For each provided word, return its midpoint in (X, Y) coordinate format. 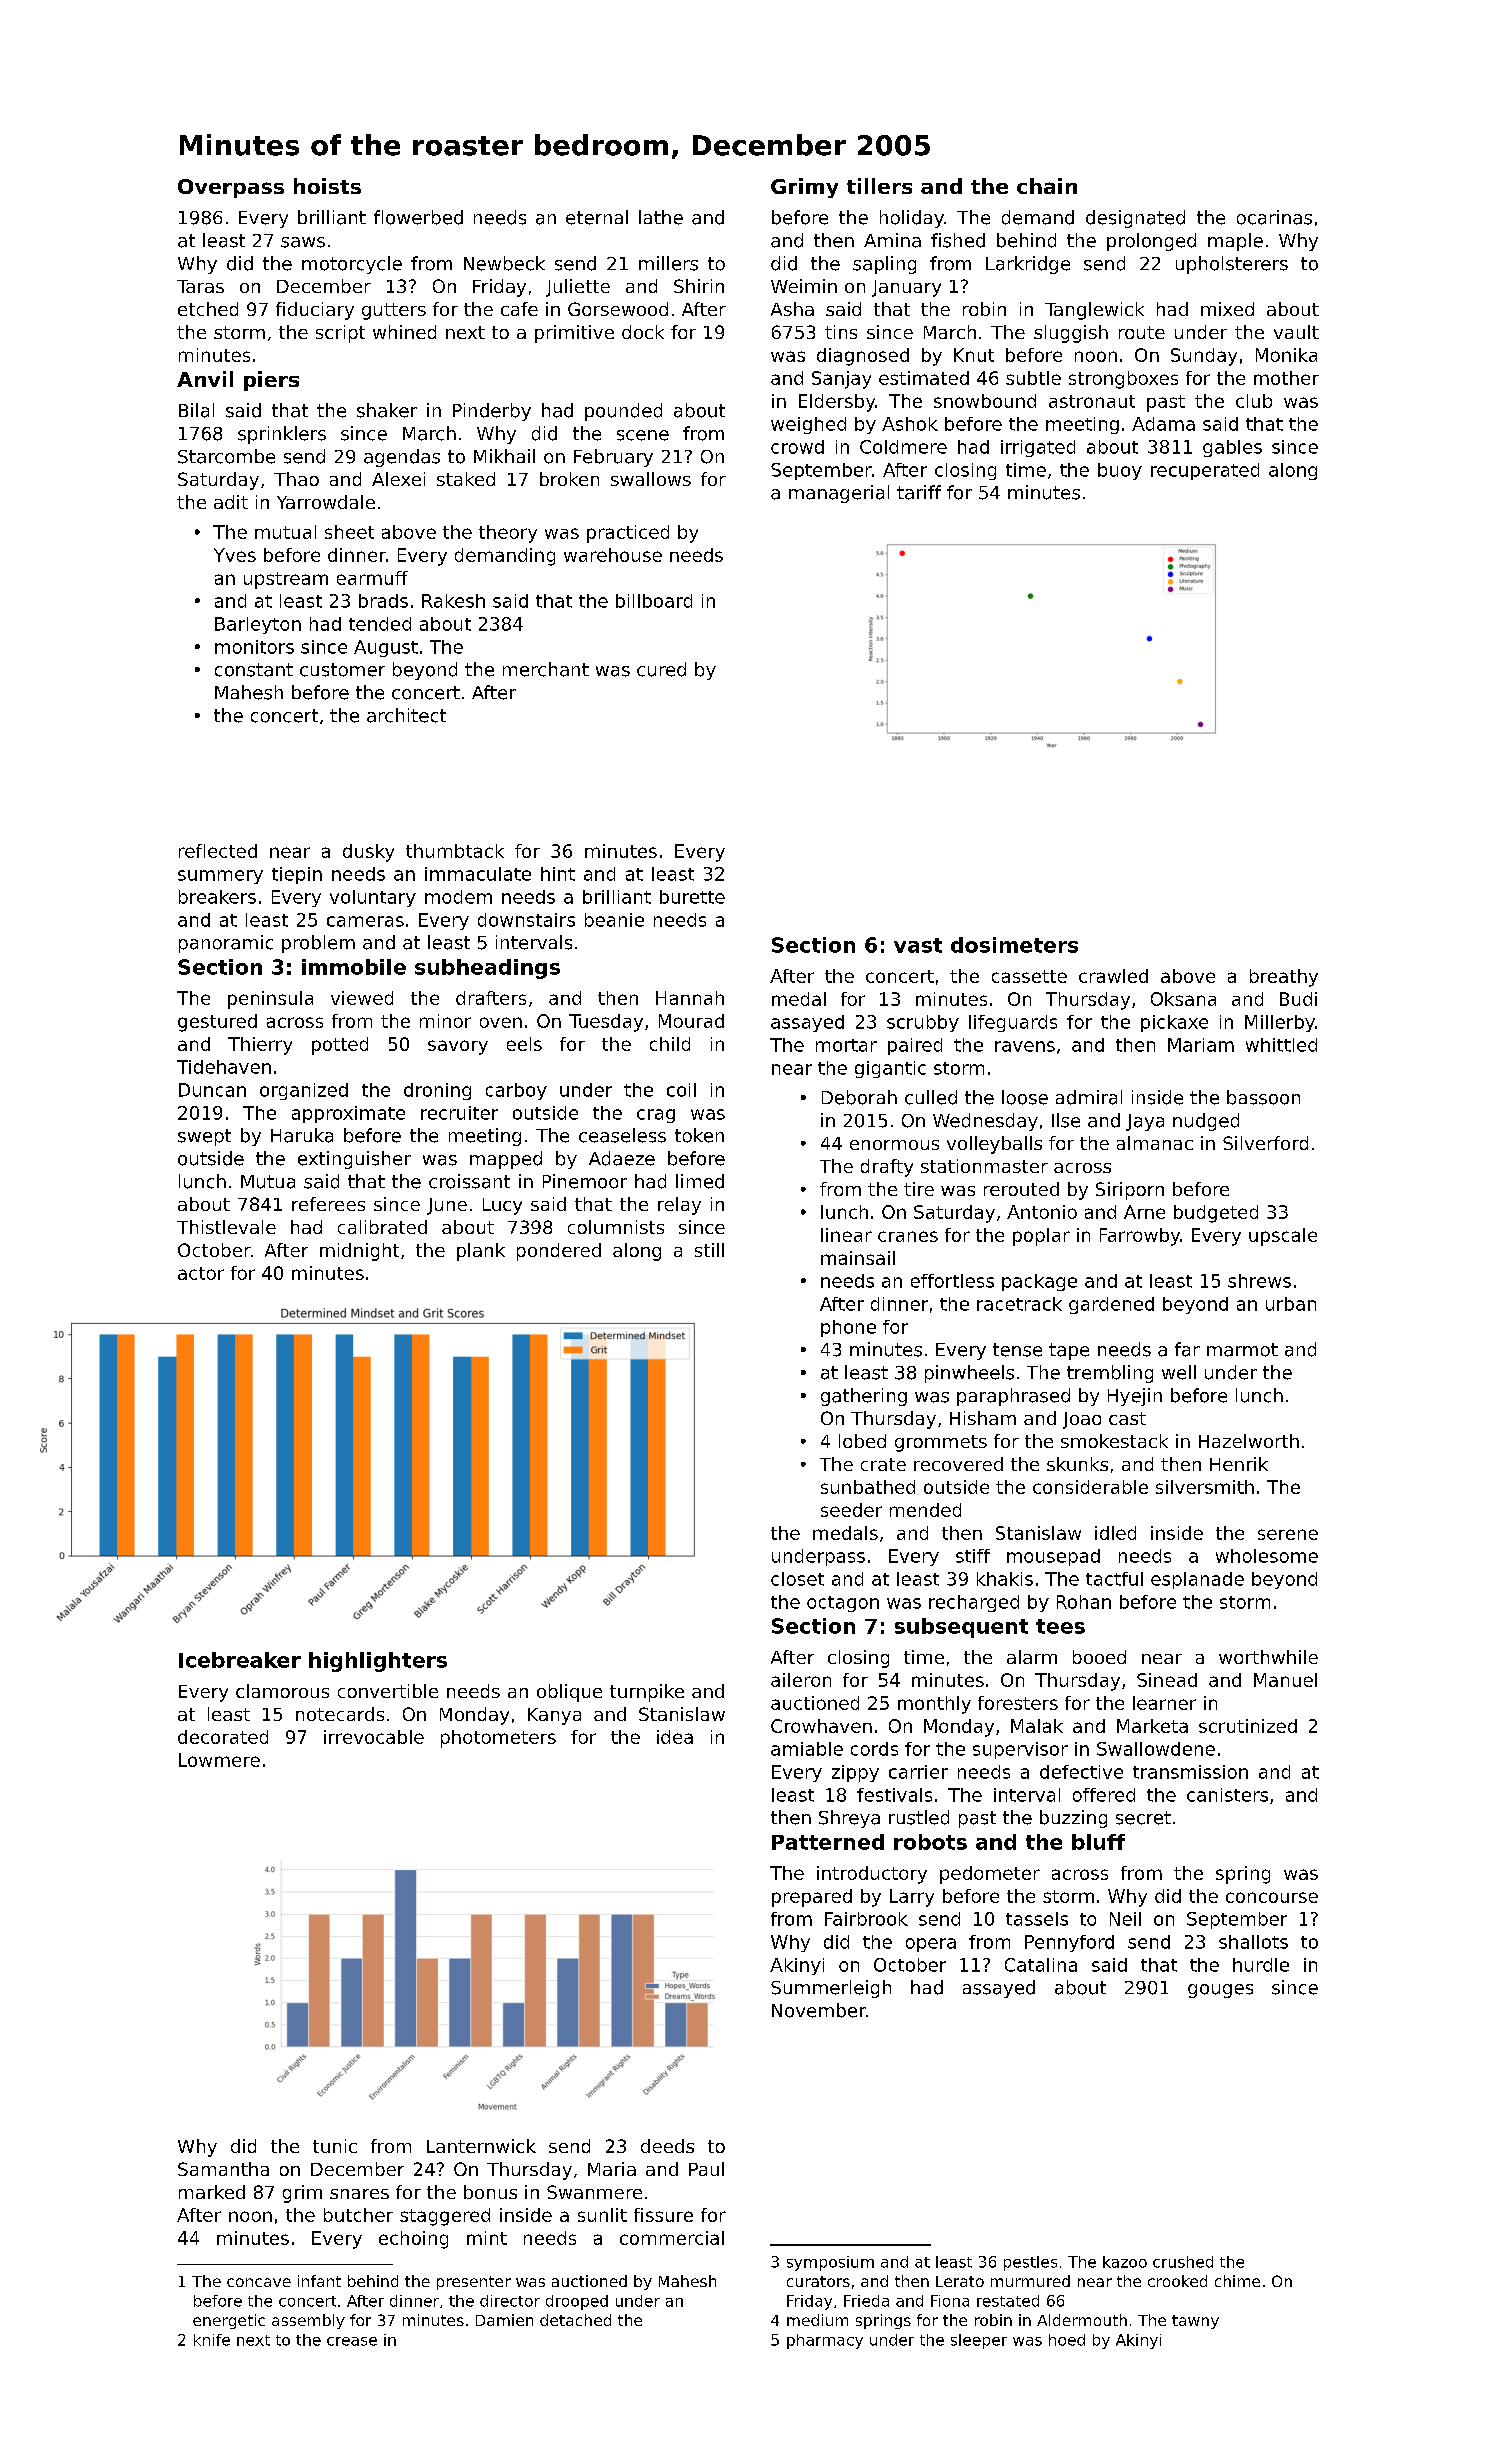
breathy (1284, 978)
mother (1286, 378)
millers (668, 263)
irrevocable (374, 1737)
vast (918, 945)
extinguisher (354, 1160)
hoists (327, 186)
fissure (663, 2215)
